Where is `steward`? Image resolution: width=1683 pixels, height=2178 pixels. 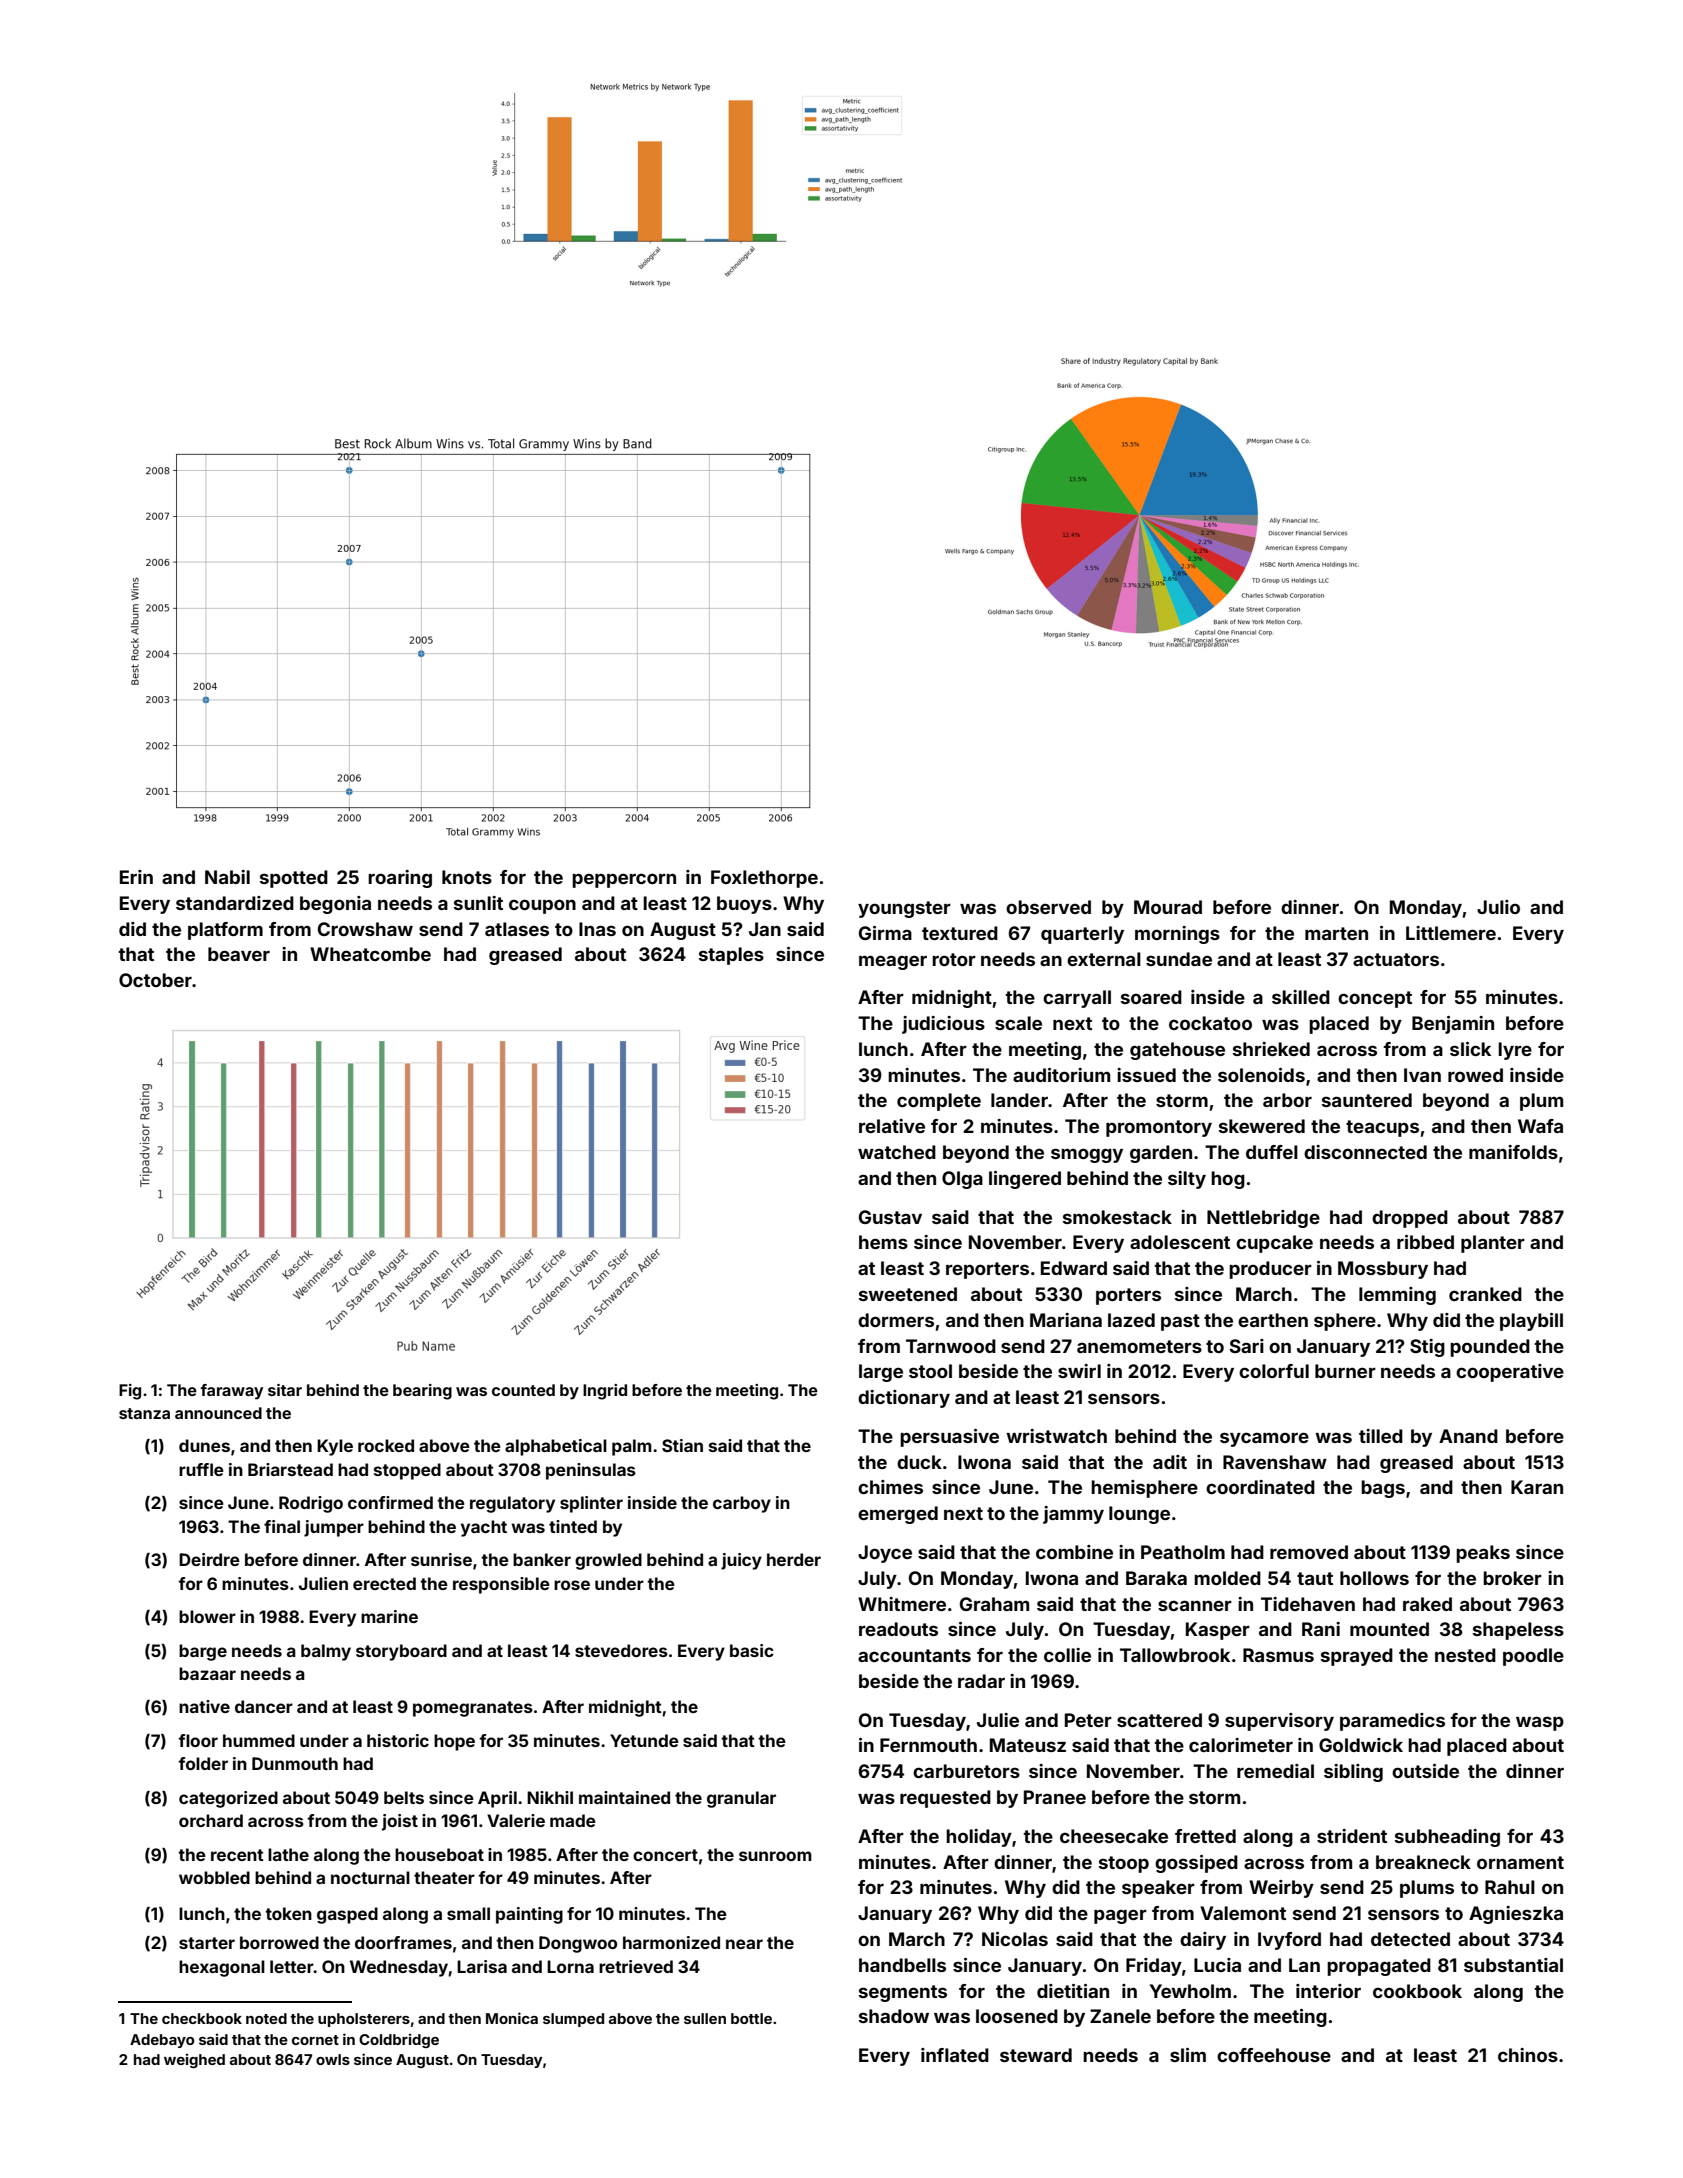
steward is located at coordinates (1036, 2055).
